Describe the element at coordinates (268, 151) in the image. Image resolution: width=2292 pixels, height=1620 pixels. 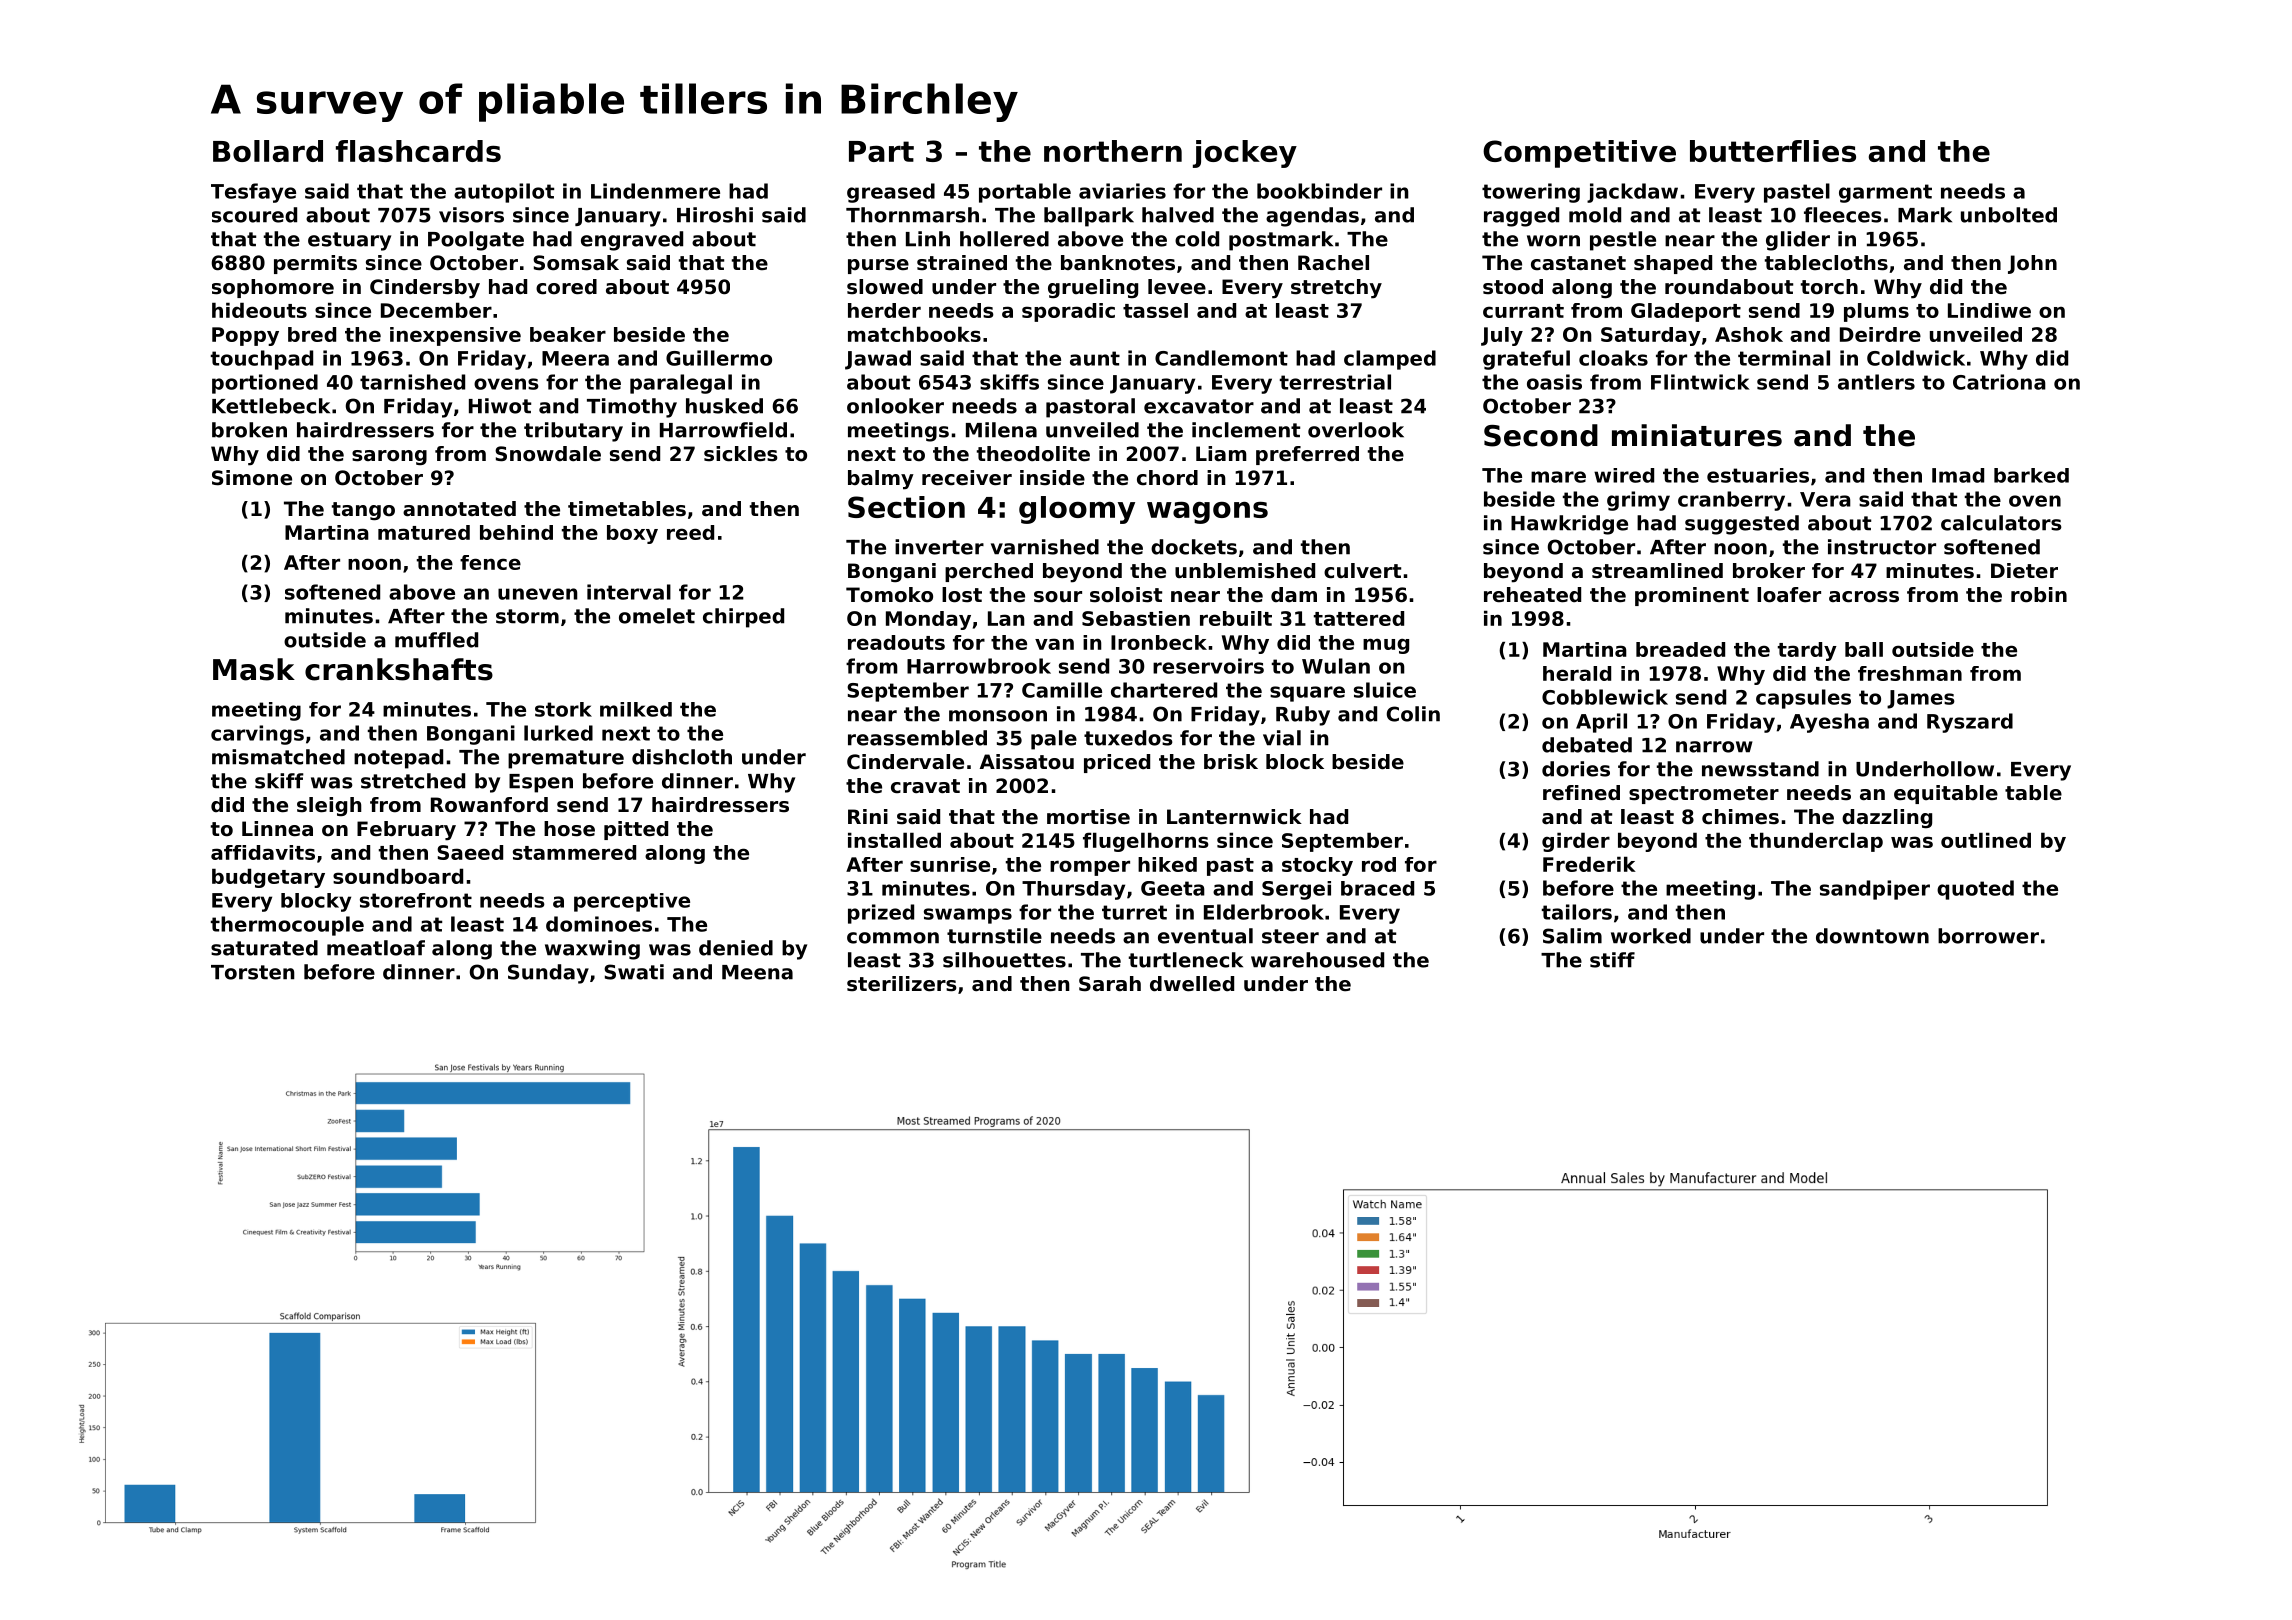
I see `Bollard` at that location.
